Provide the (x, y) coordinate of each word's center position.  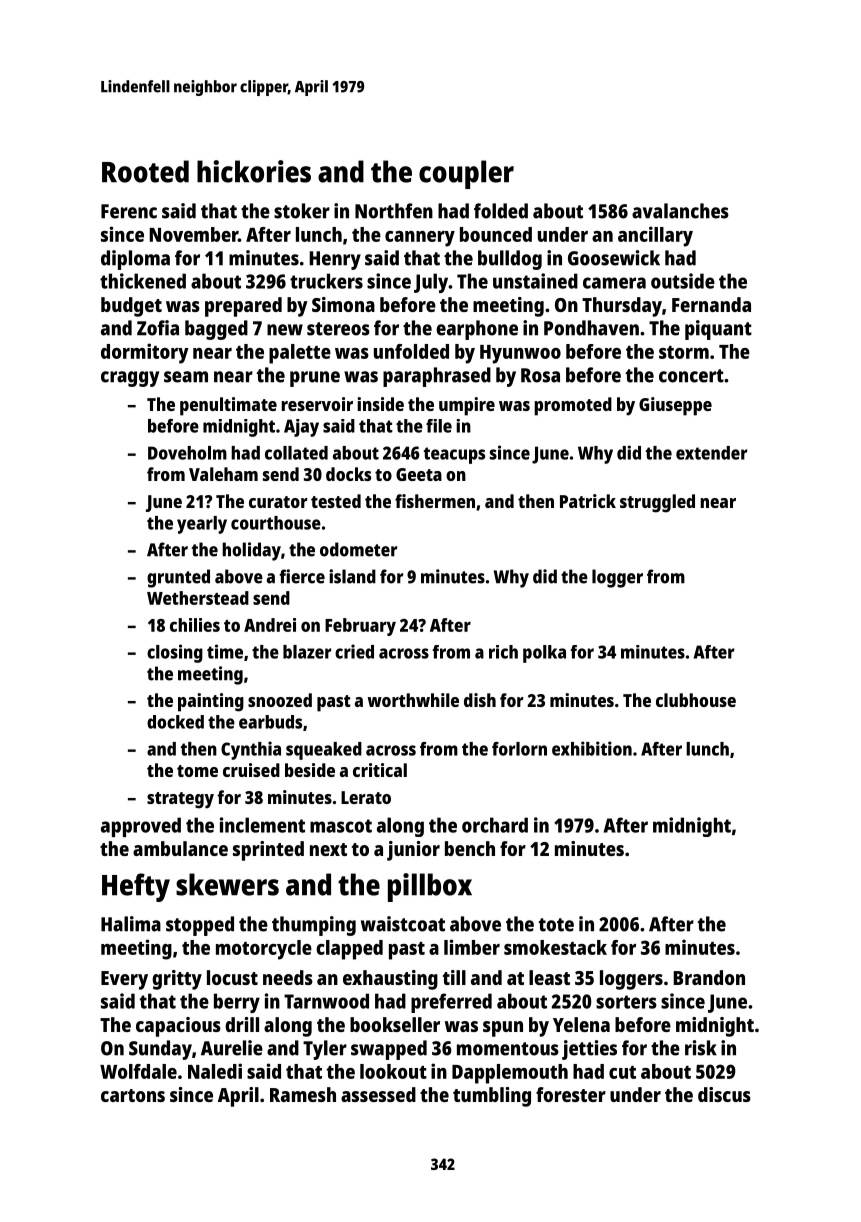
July (431, 283)
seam (186, 377)
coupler (466, 174)
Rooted (145, 171)
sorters (626, 1002)
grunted (178, 578)
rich (503, 652)
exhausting (390, 980)
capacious (178, 1027)
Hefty (136, 887)
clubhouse (696, 700)
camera (614, 283)
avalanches (680, 211)
